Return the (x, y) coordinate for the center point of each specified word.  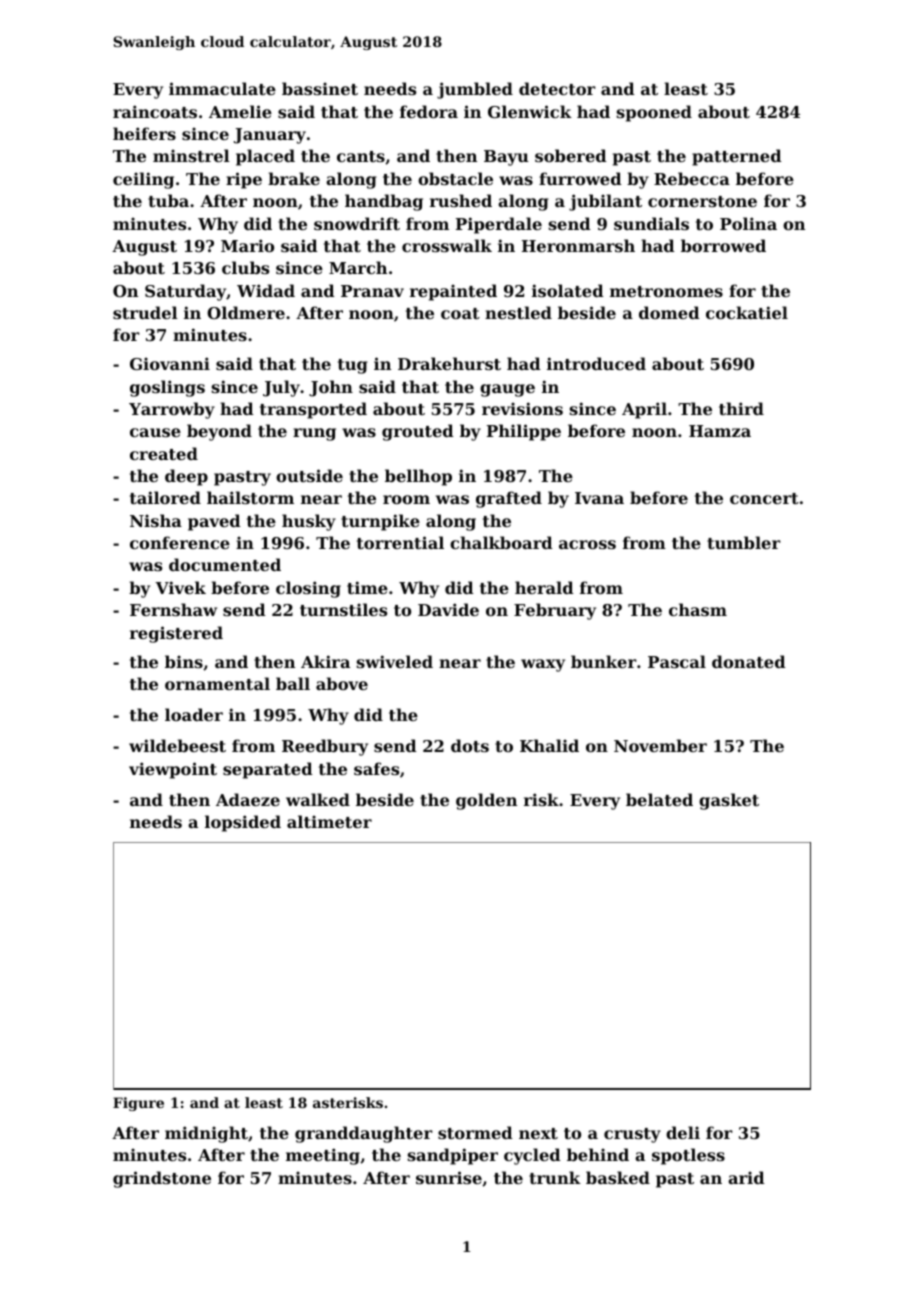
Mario (247, 245)
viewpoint (173, 770)
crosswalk (447, 245)
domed (669, 312)
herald (544, 587)
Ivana (599, 498)
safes (376, 768)
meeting (323, 1156)
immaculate (222, 88)
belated (659, 799)
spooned (654, 113)
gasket (729, 801)
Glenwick (530, 111)
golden (486, 801)
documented (225, 564)
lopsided (243, 823)
